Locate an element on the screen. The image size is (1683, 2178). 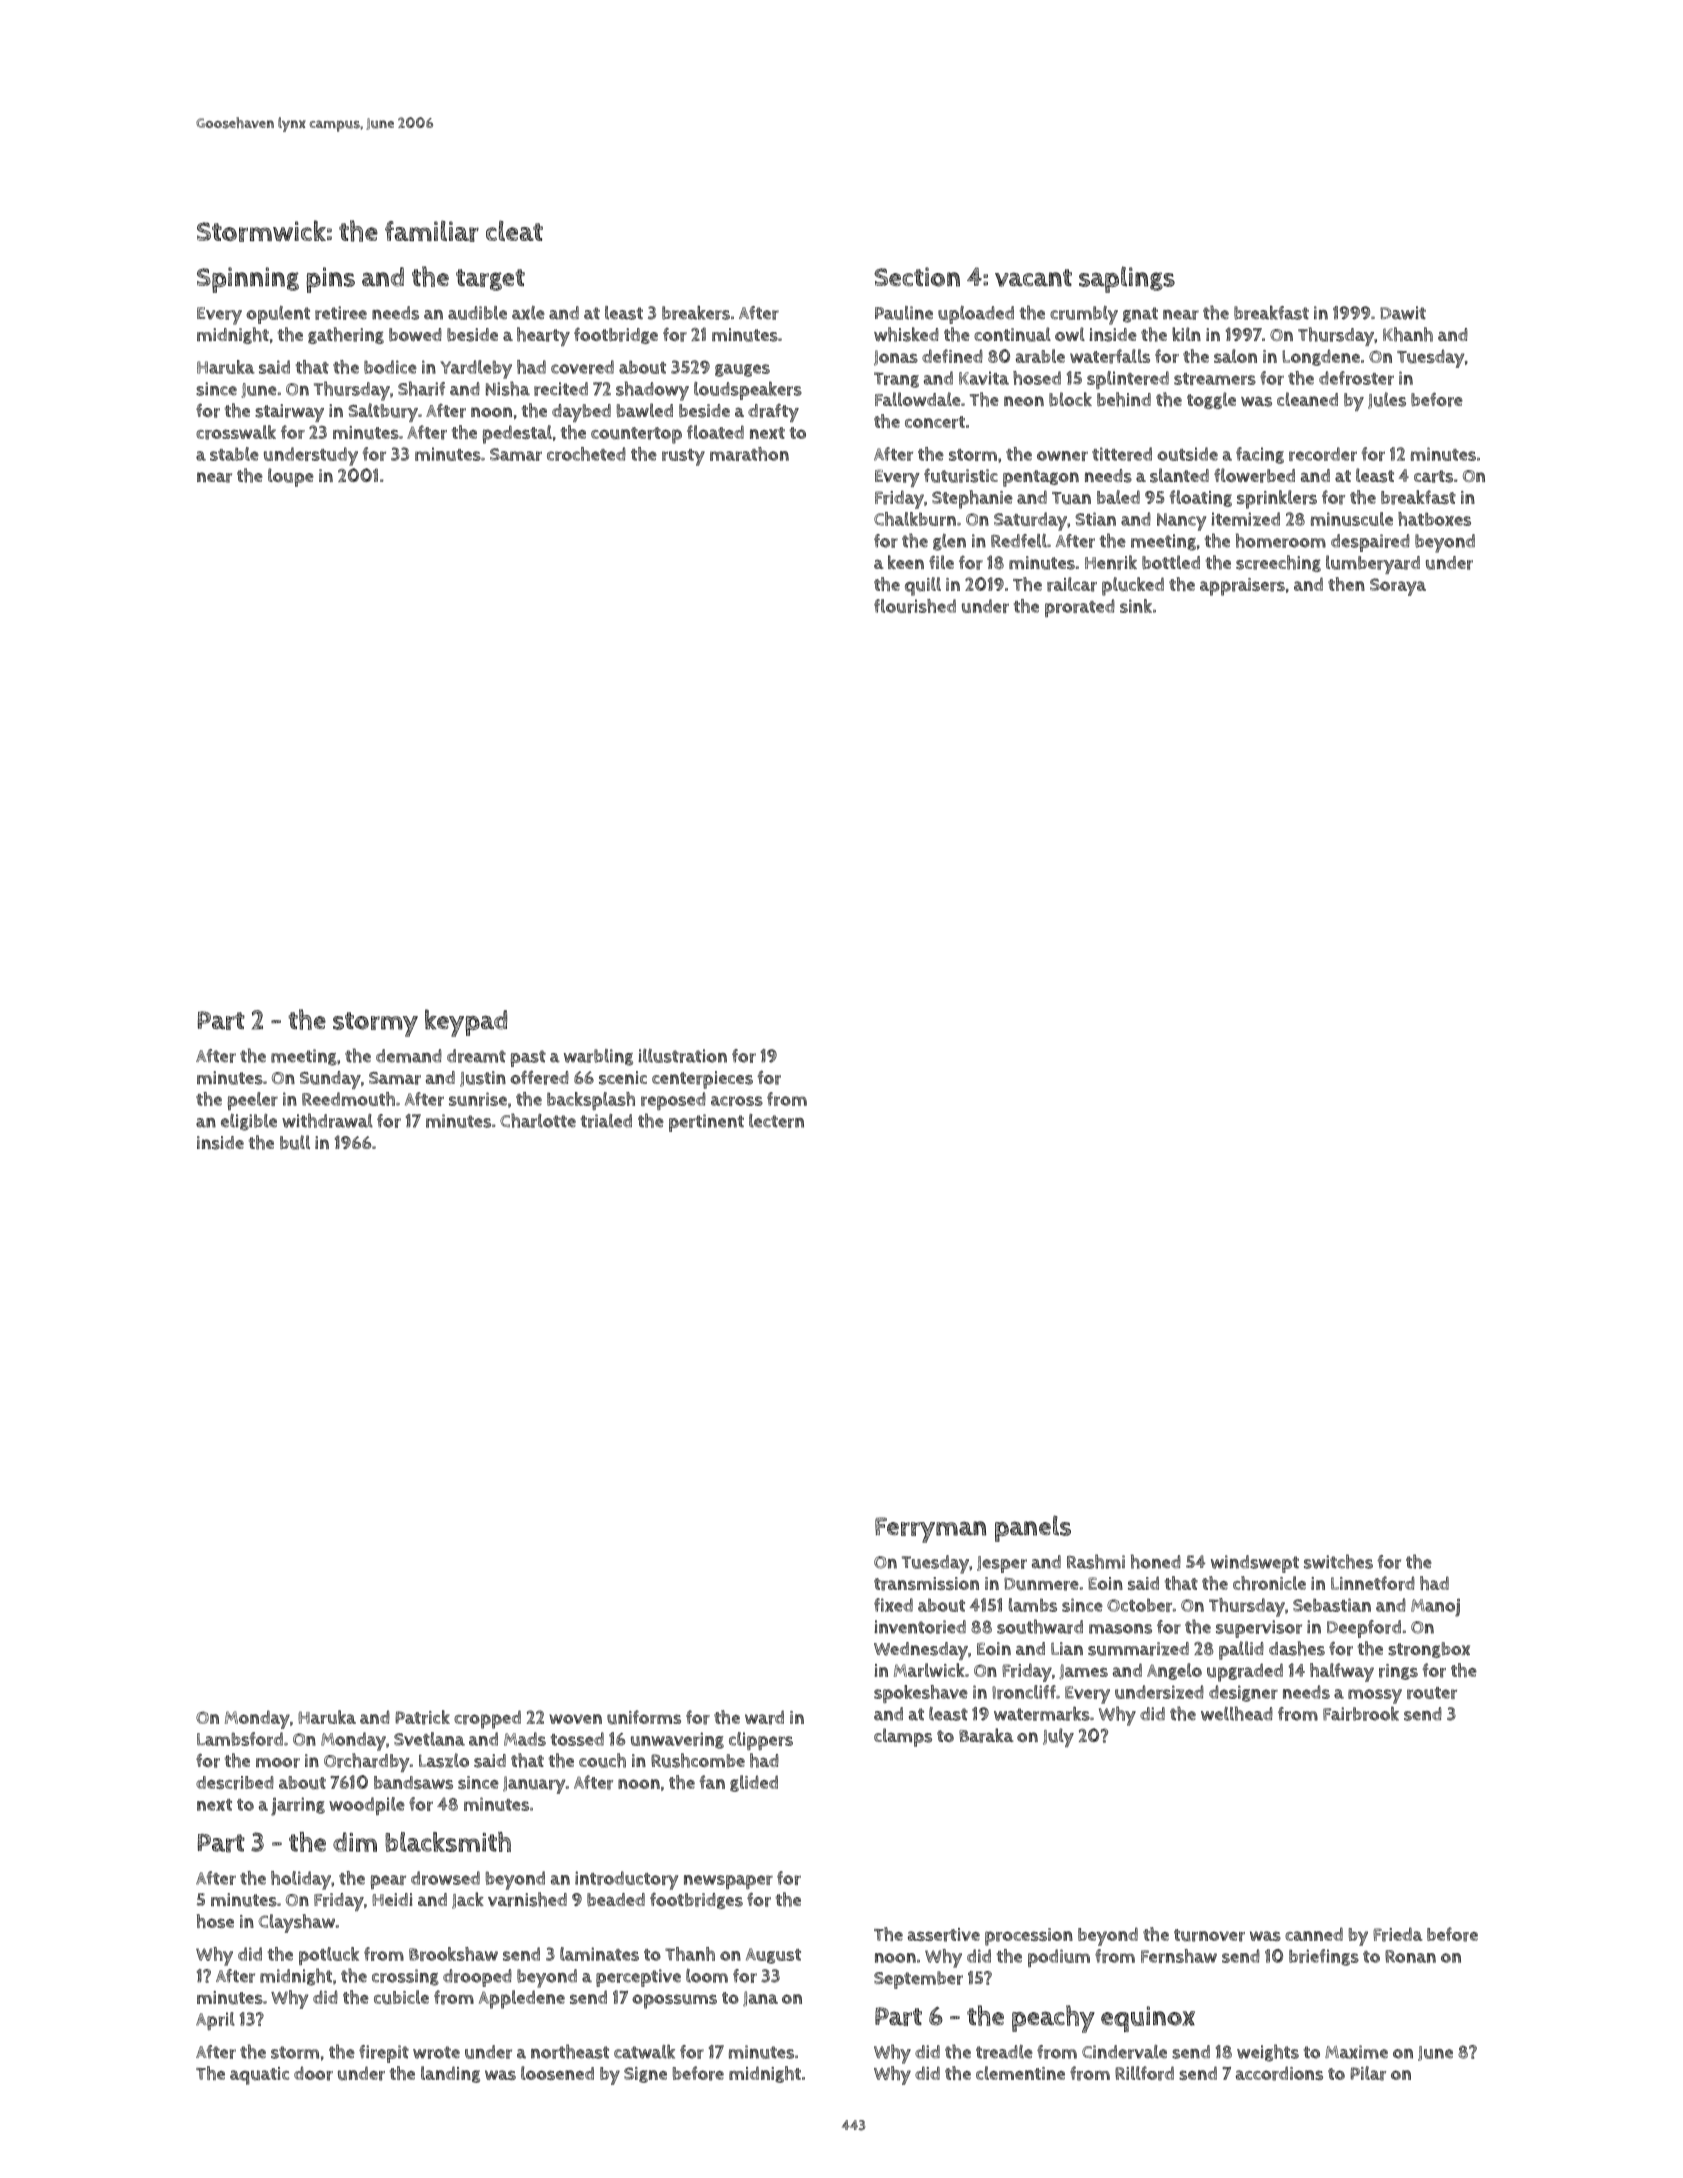
crocheted is located at coordinates (586, 454).
